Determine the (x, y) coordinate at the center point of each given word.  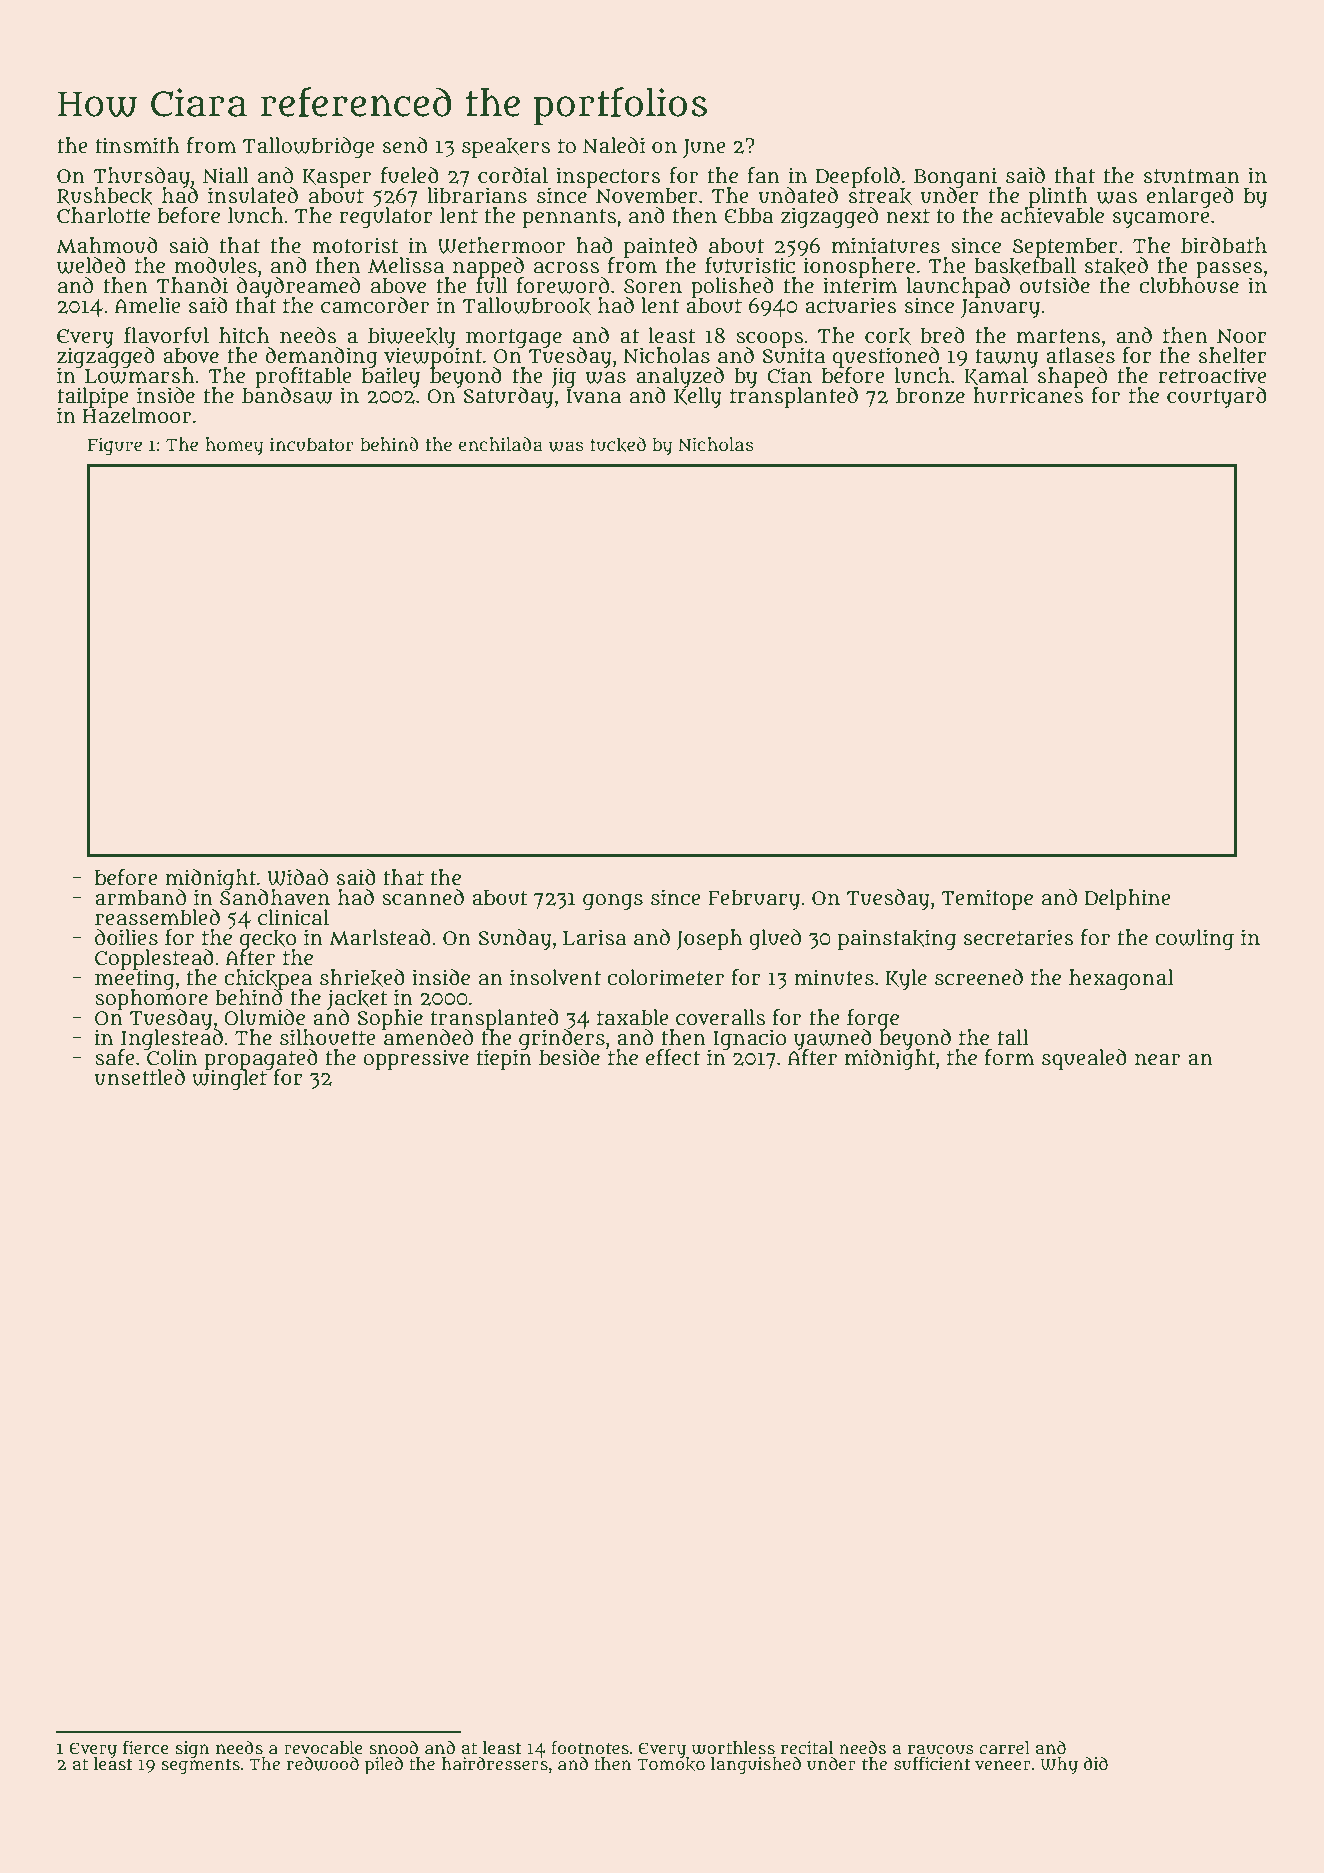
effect (673, 1057)
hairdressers (495, 1764)
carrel (1004, 1748)
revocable (323, 1748)
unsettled (139, 1077)
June (704, 148)
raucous (941, 1750)
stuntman (1192, 176)
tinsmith (137, 145)
